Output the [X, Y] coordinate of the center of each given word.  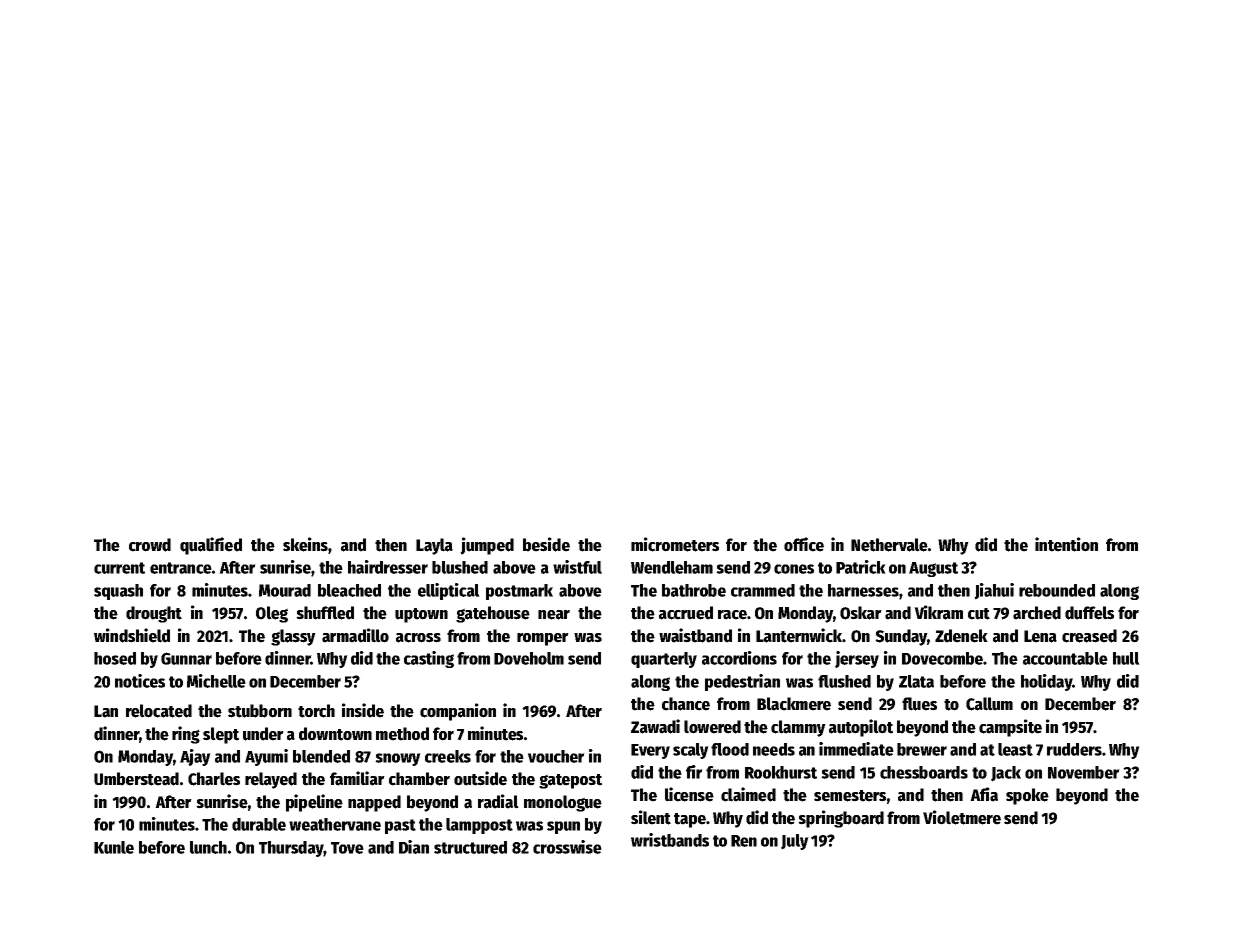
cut [979, 614]
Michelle [216, 681]
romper [543, 639]
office [804, 544]
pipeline [314, 803]
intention [1066, 544]
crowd [150, 545]
